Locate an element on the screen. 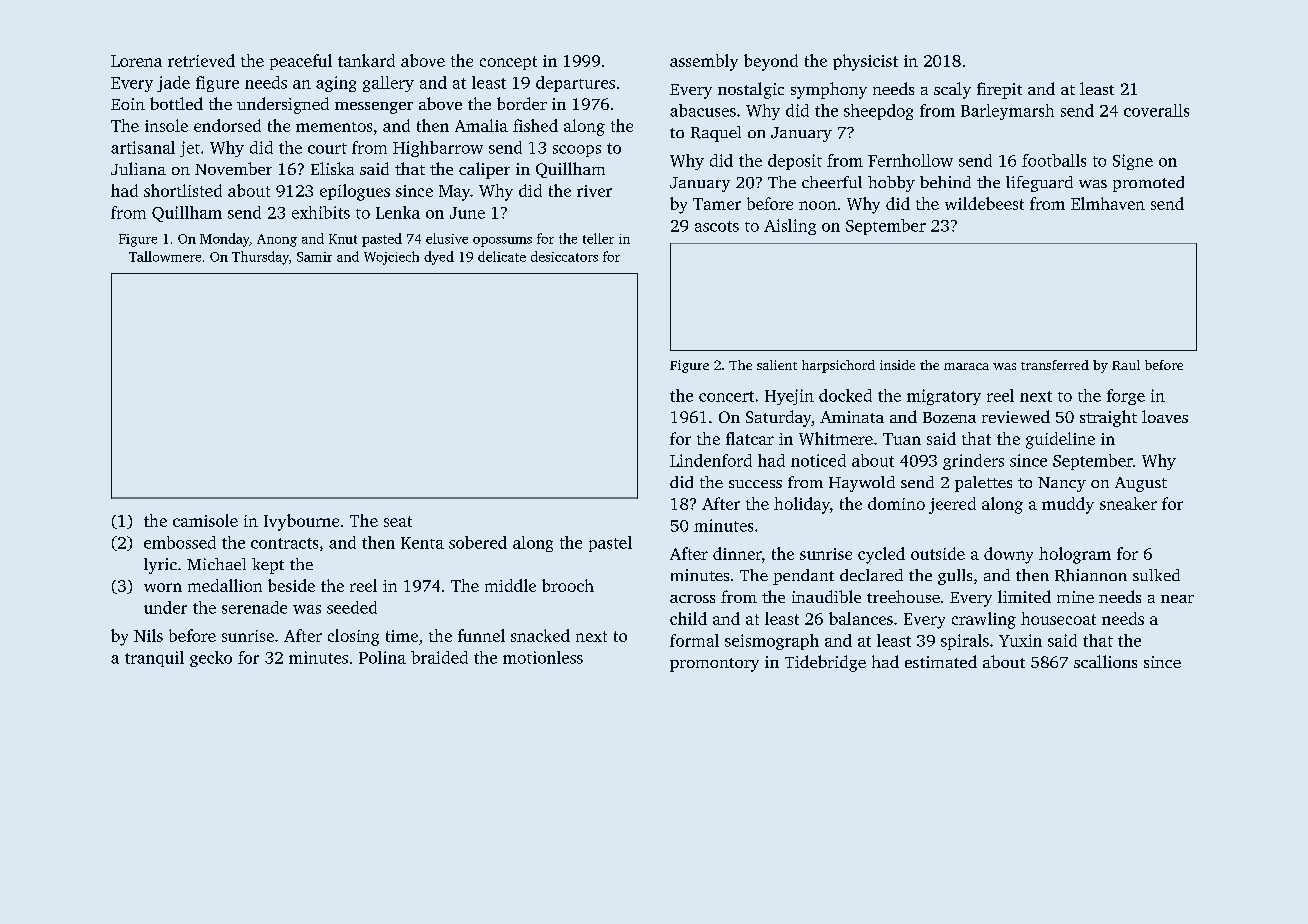 This screenshot has width=1308, height=924. Hyejin is located at coordinates (789, 397).
